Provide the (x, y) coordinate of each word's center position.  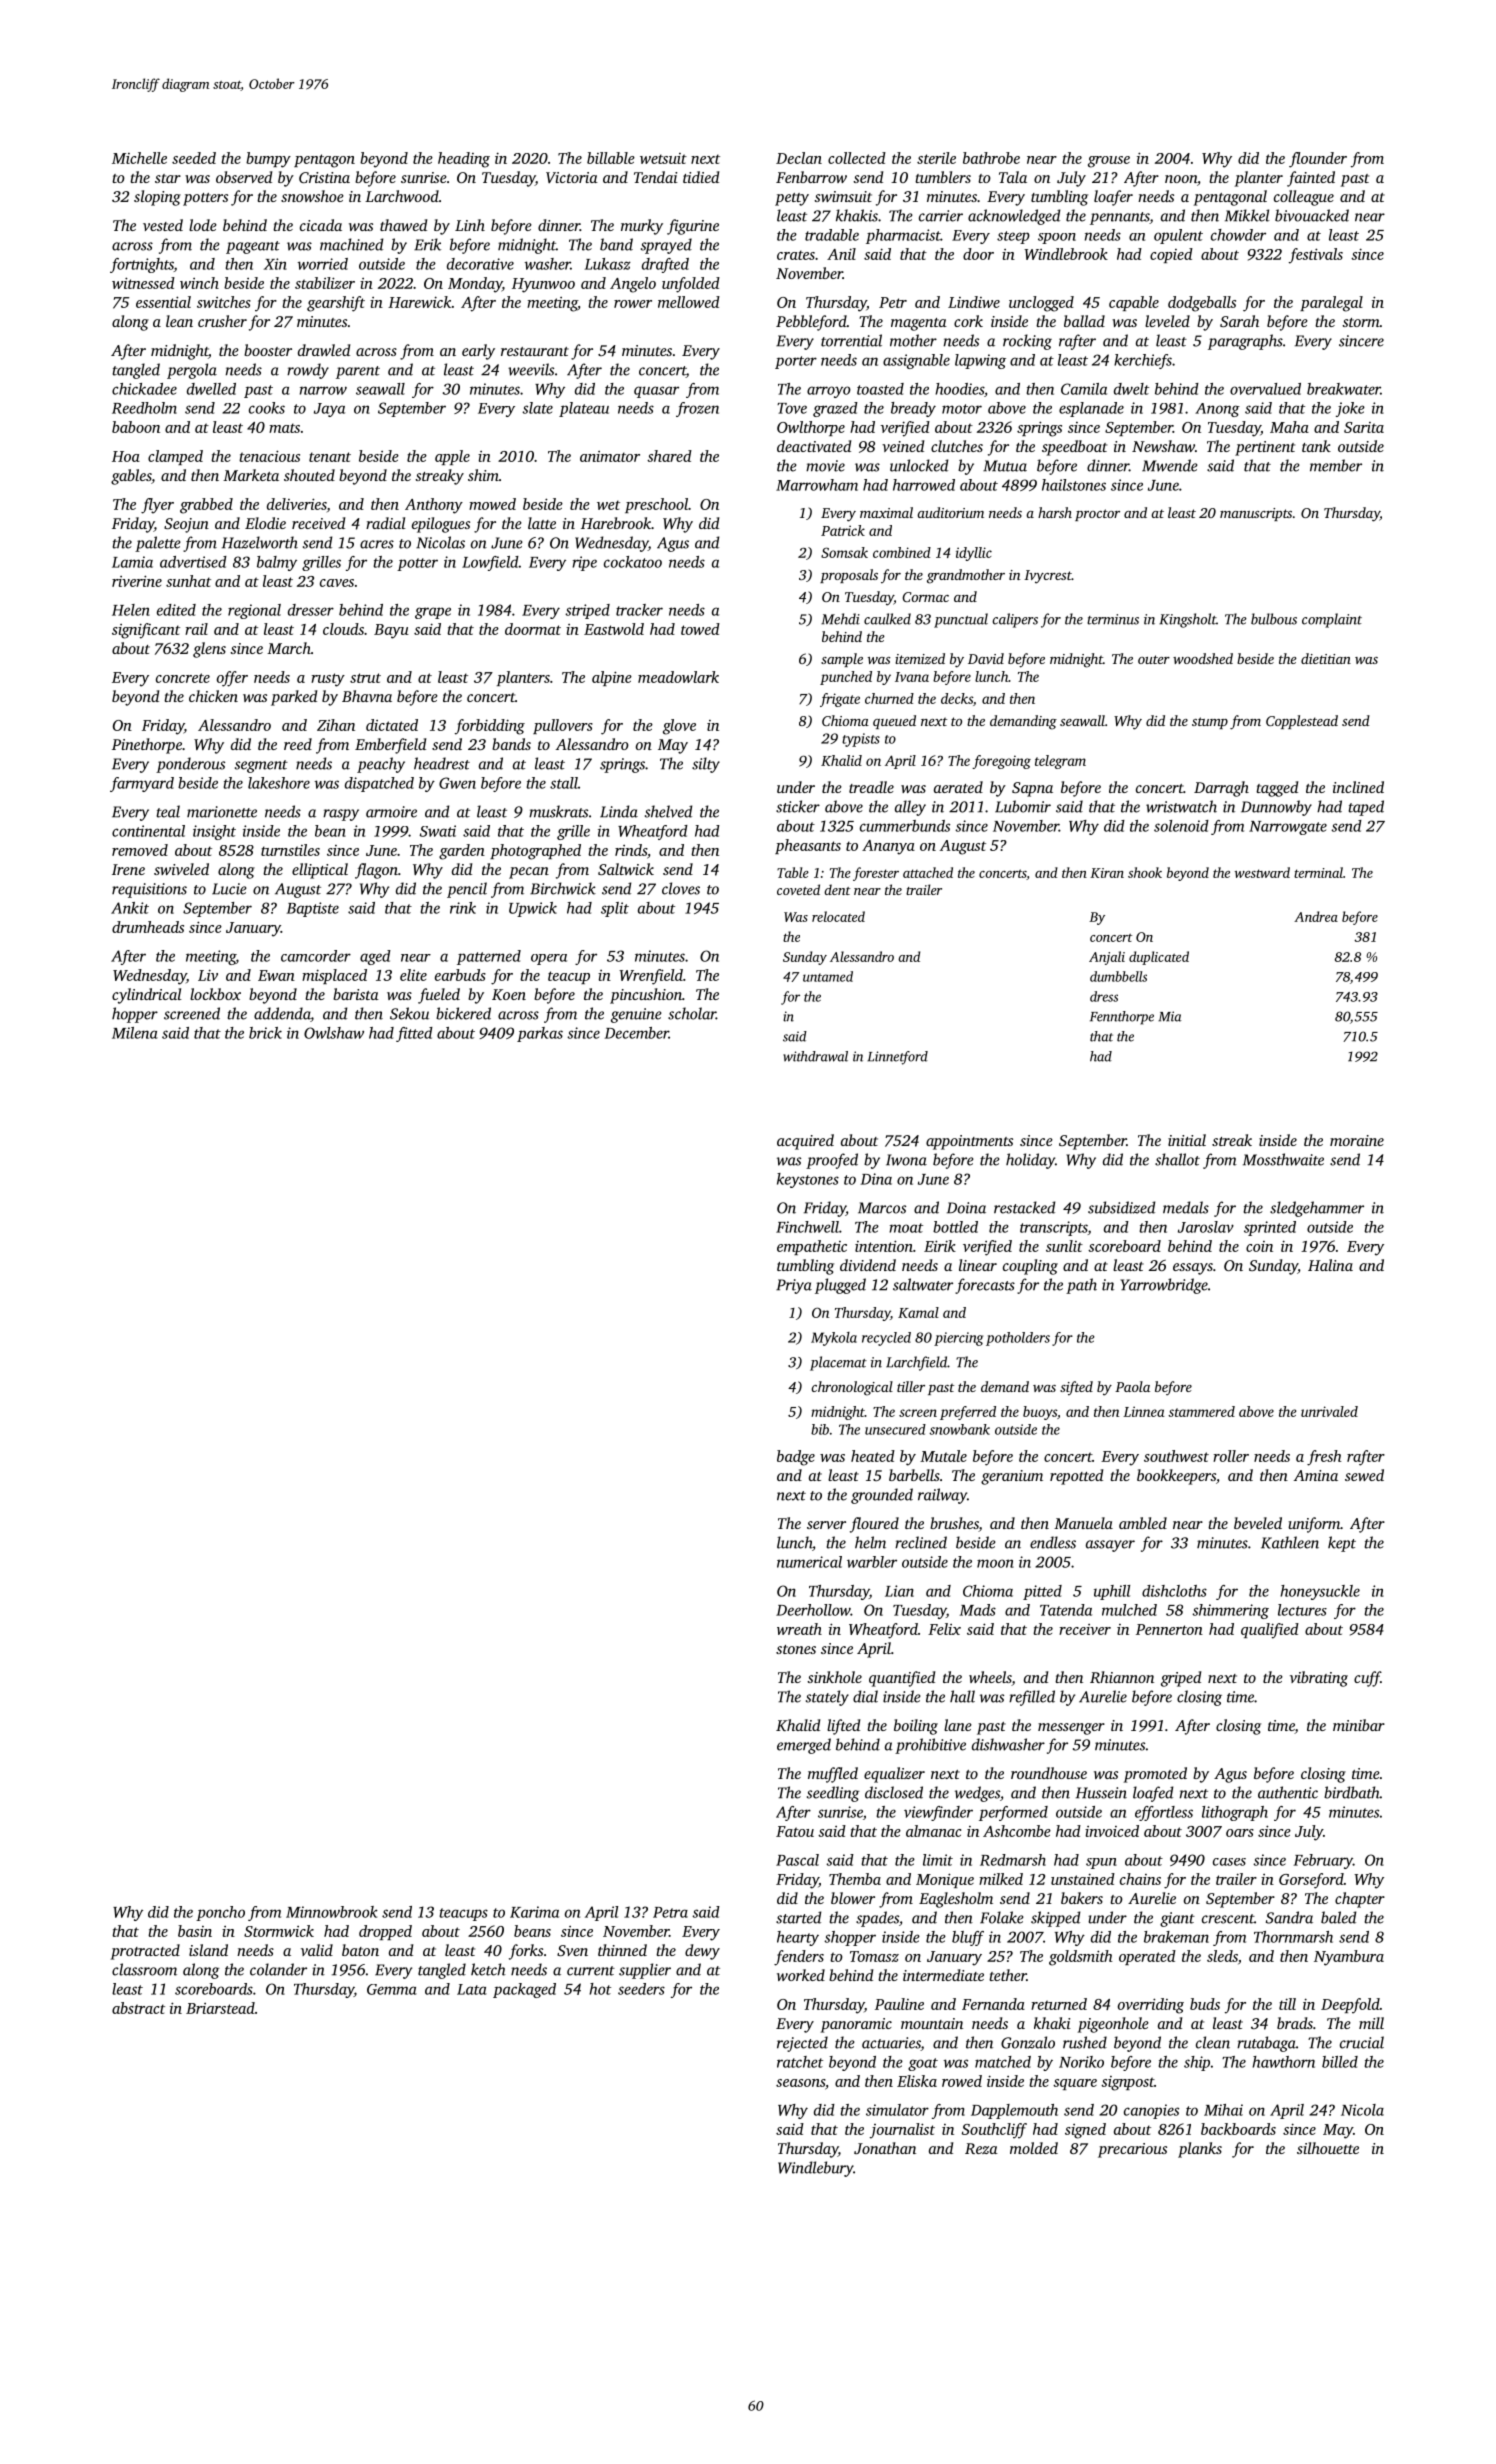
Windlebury (815, 2169)
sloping (157, 198)
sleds (1222, 1956)
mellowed (689, 302)
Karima (534, 1912)
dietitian (1326, 658)
